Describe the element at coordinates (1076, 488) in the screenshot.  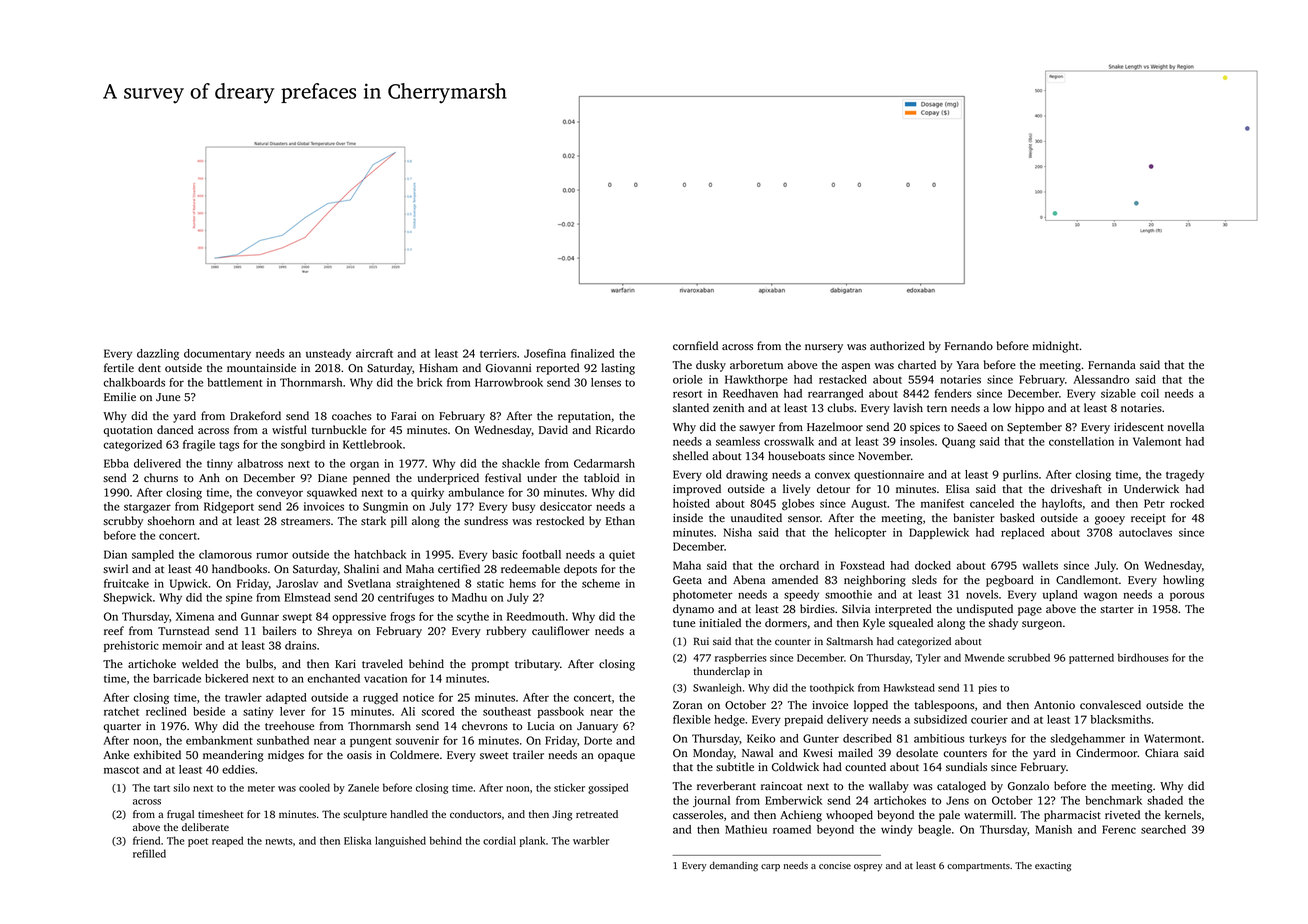
I see `driveshaft` at that location.
